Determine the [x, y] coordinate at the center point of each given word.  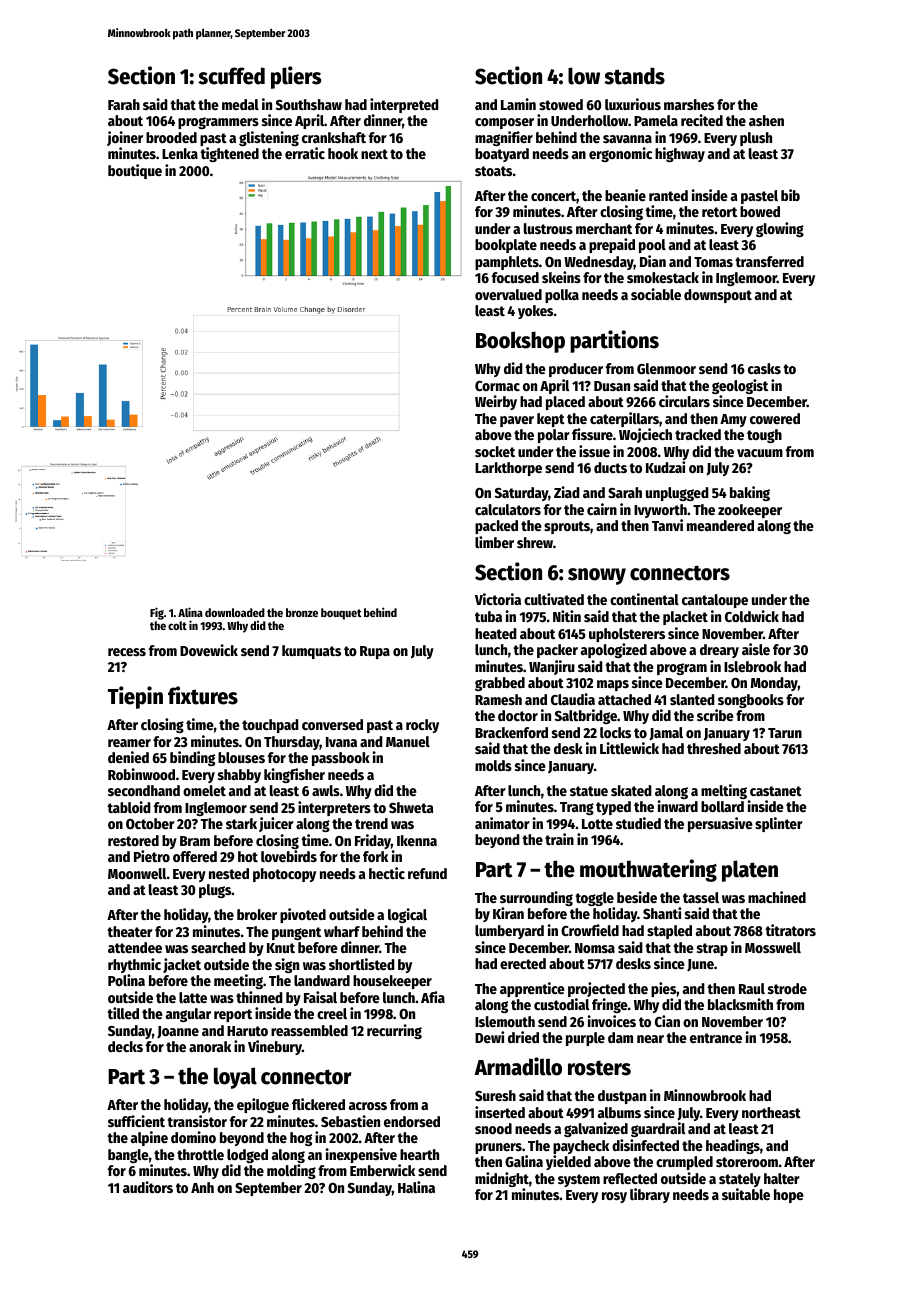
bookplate [506, 246]
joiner [125, 138]
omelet [204, 790]
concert [553, 196]
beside [637, 897]
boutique [135, 171]
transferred [769, 261]
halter [782, 1178]
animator [502, 823]
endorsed [412, 1121]
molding [291, 1171]
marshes [689, 104]
